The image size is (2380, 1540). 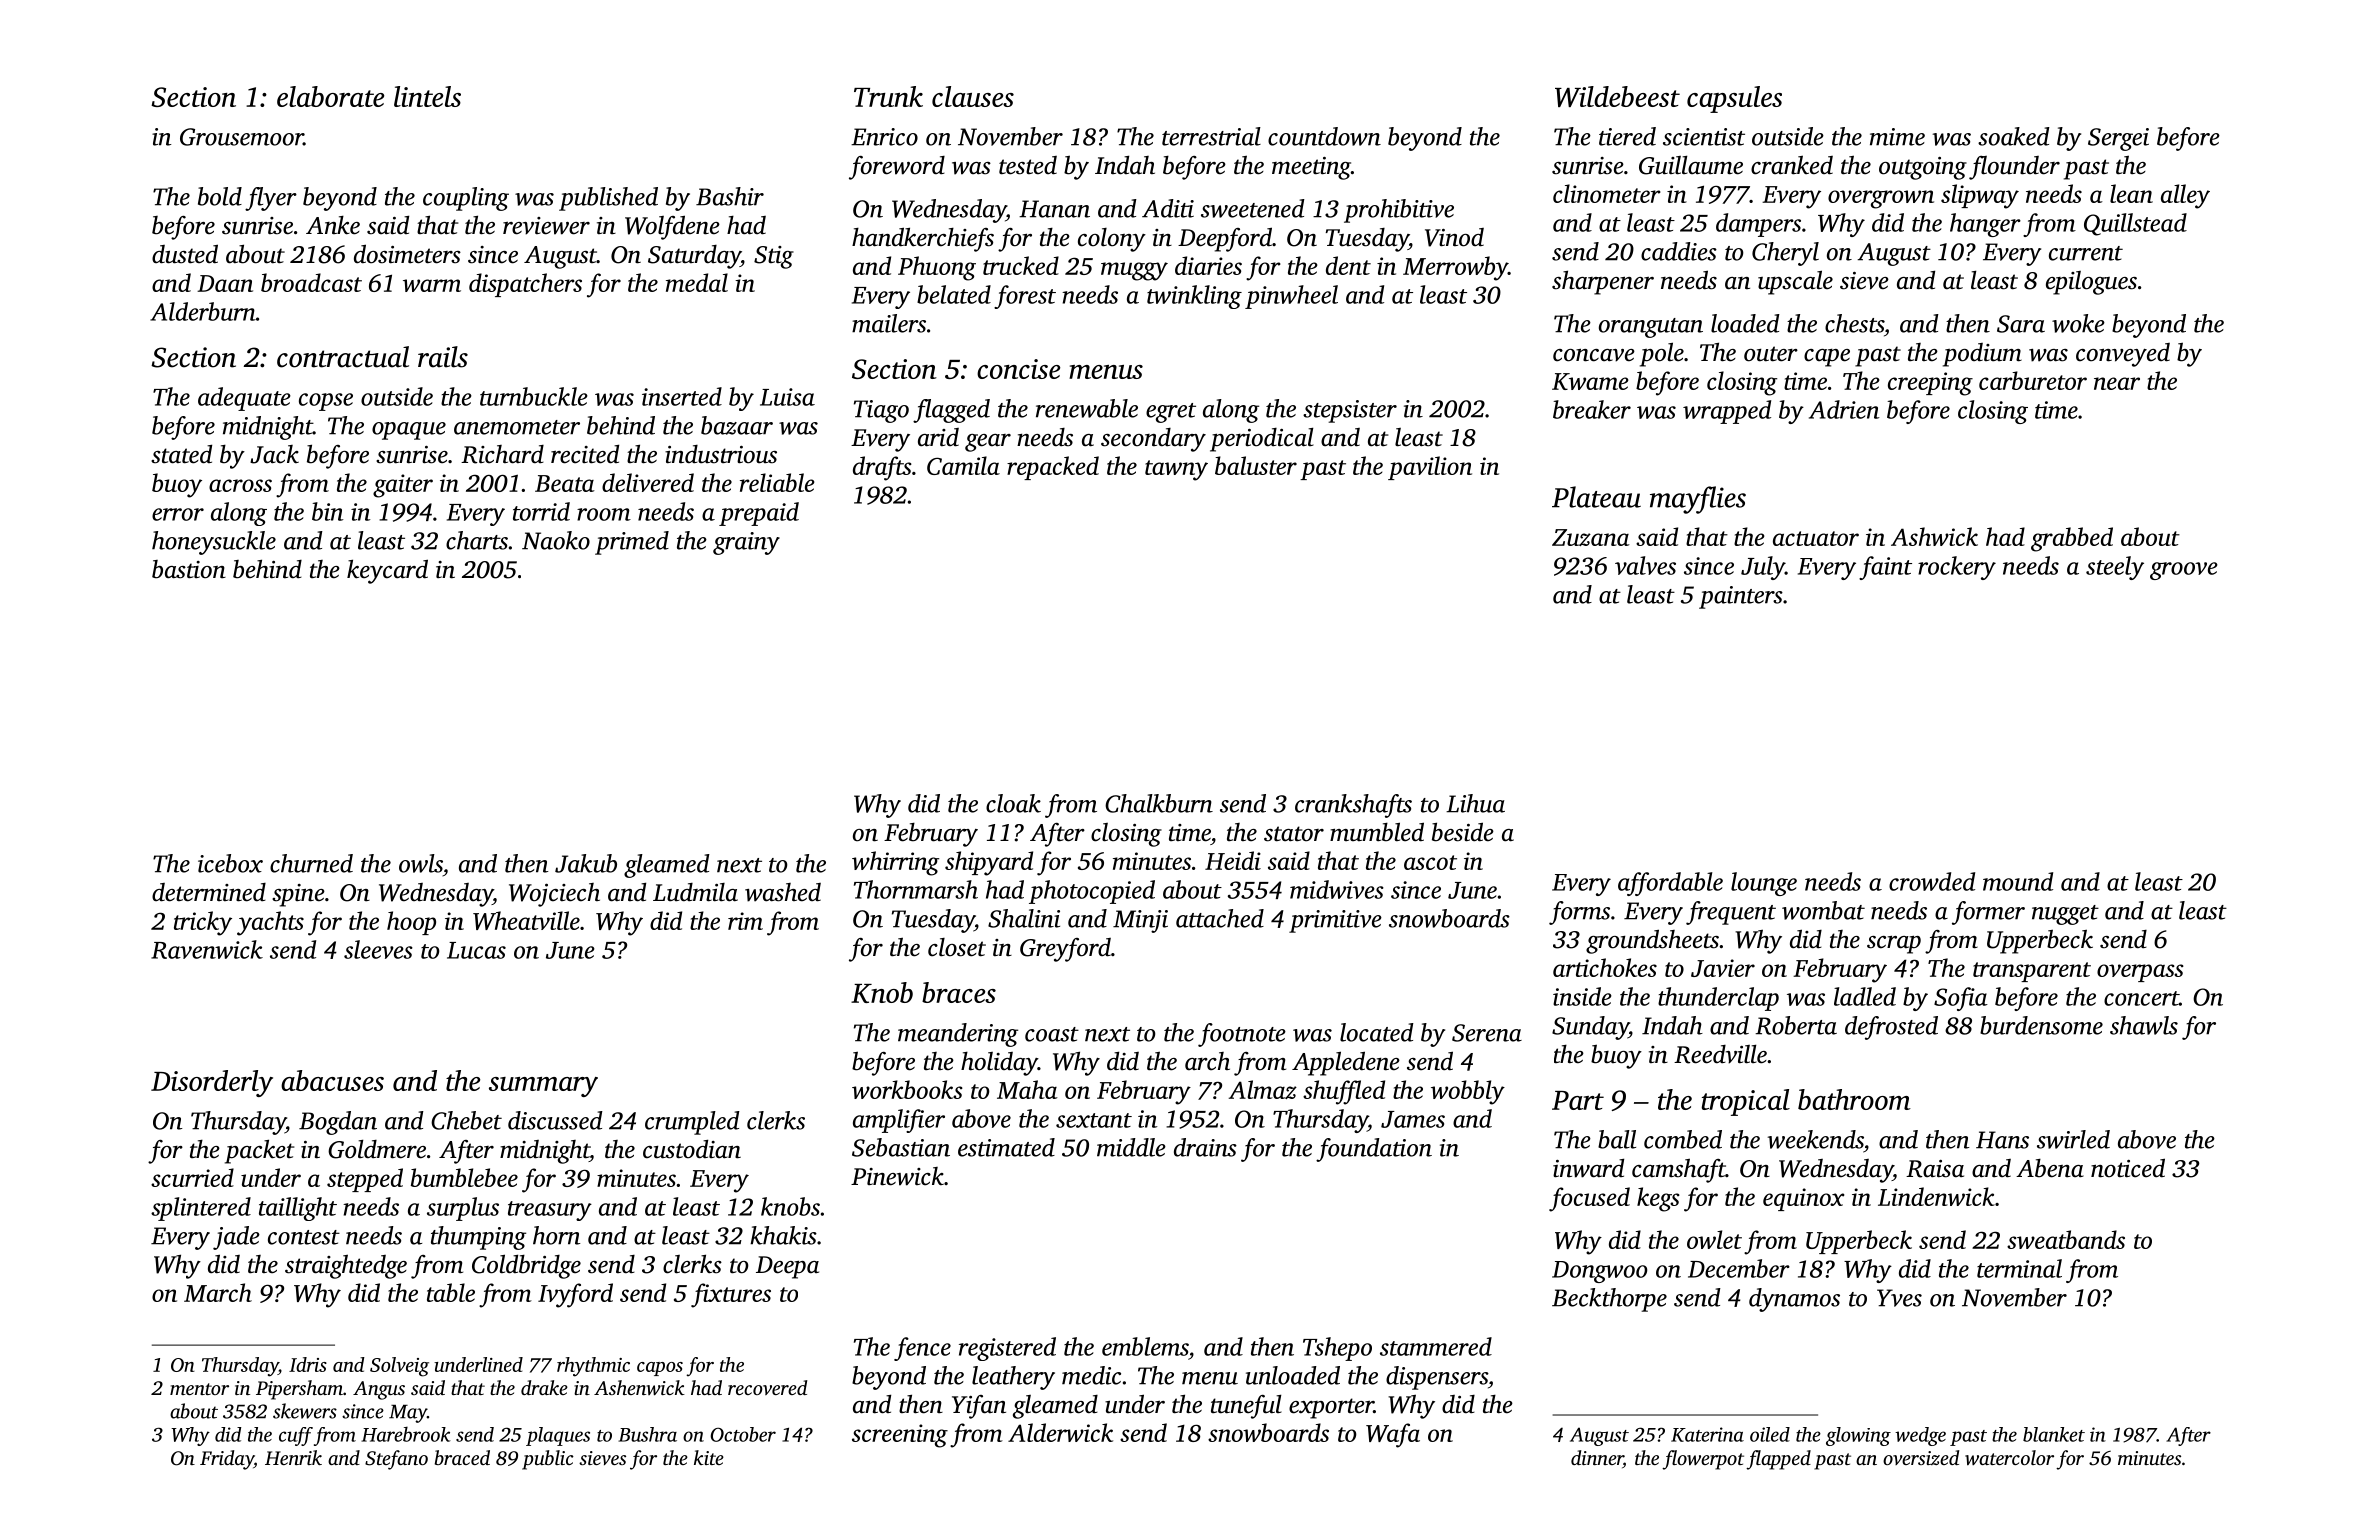 I want to click on crumpled, so click(x=692, y=1123).
